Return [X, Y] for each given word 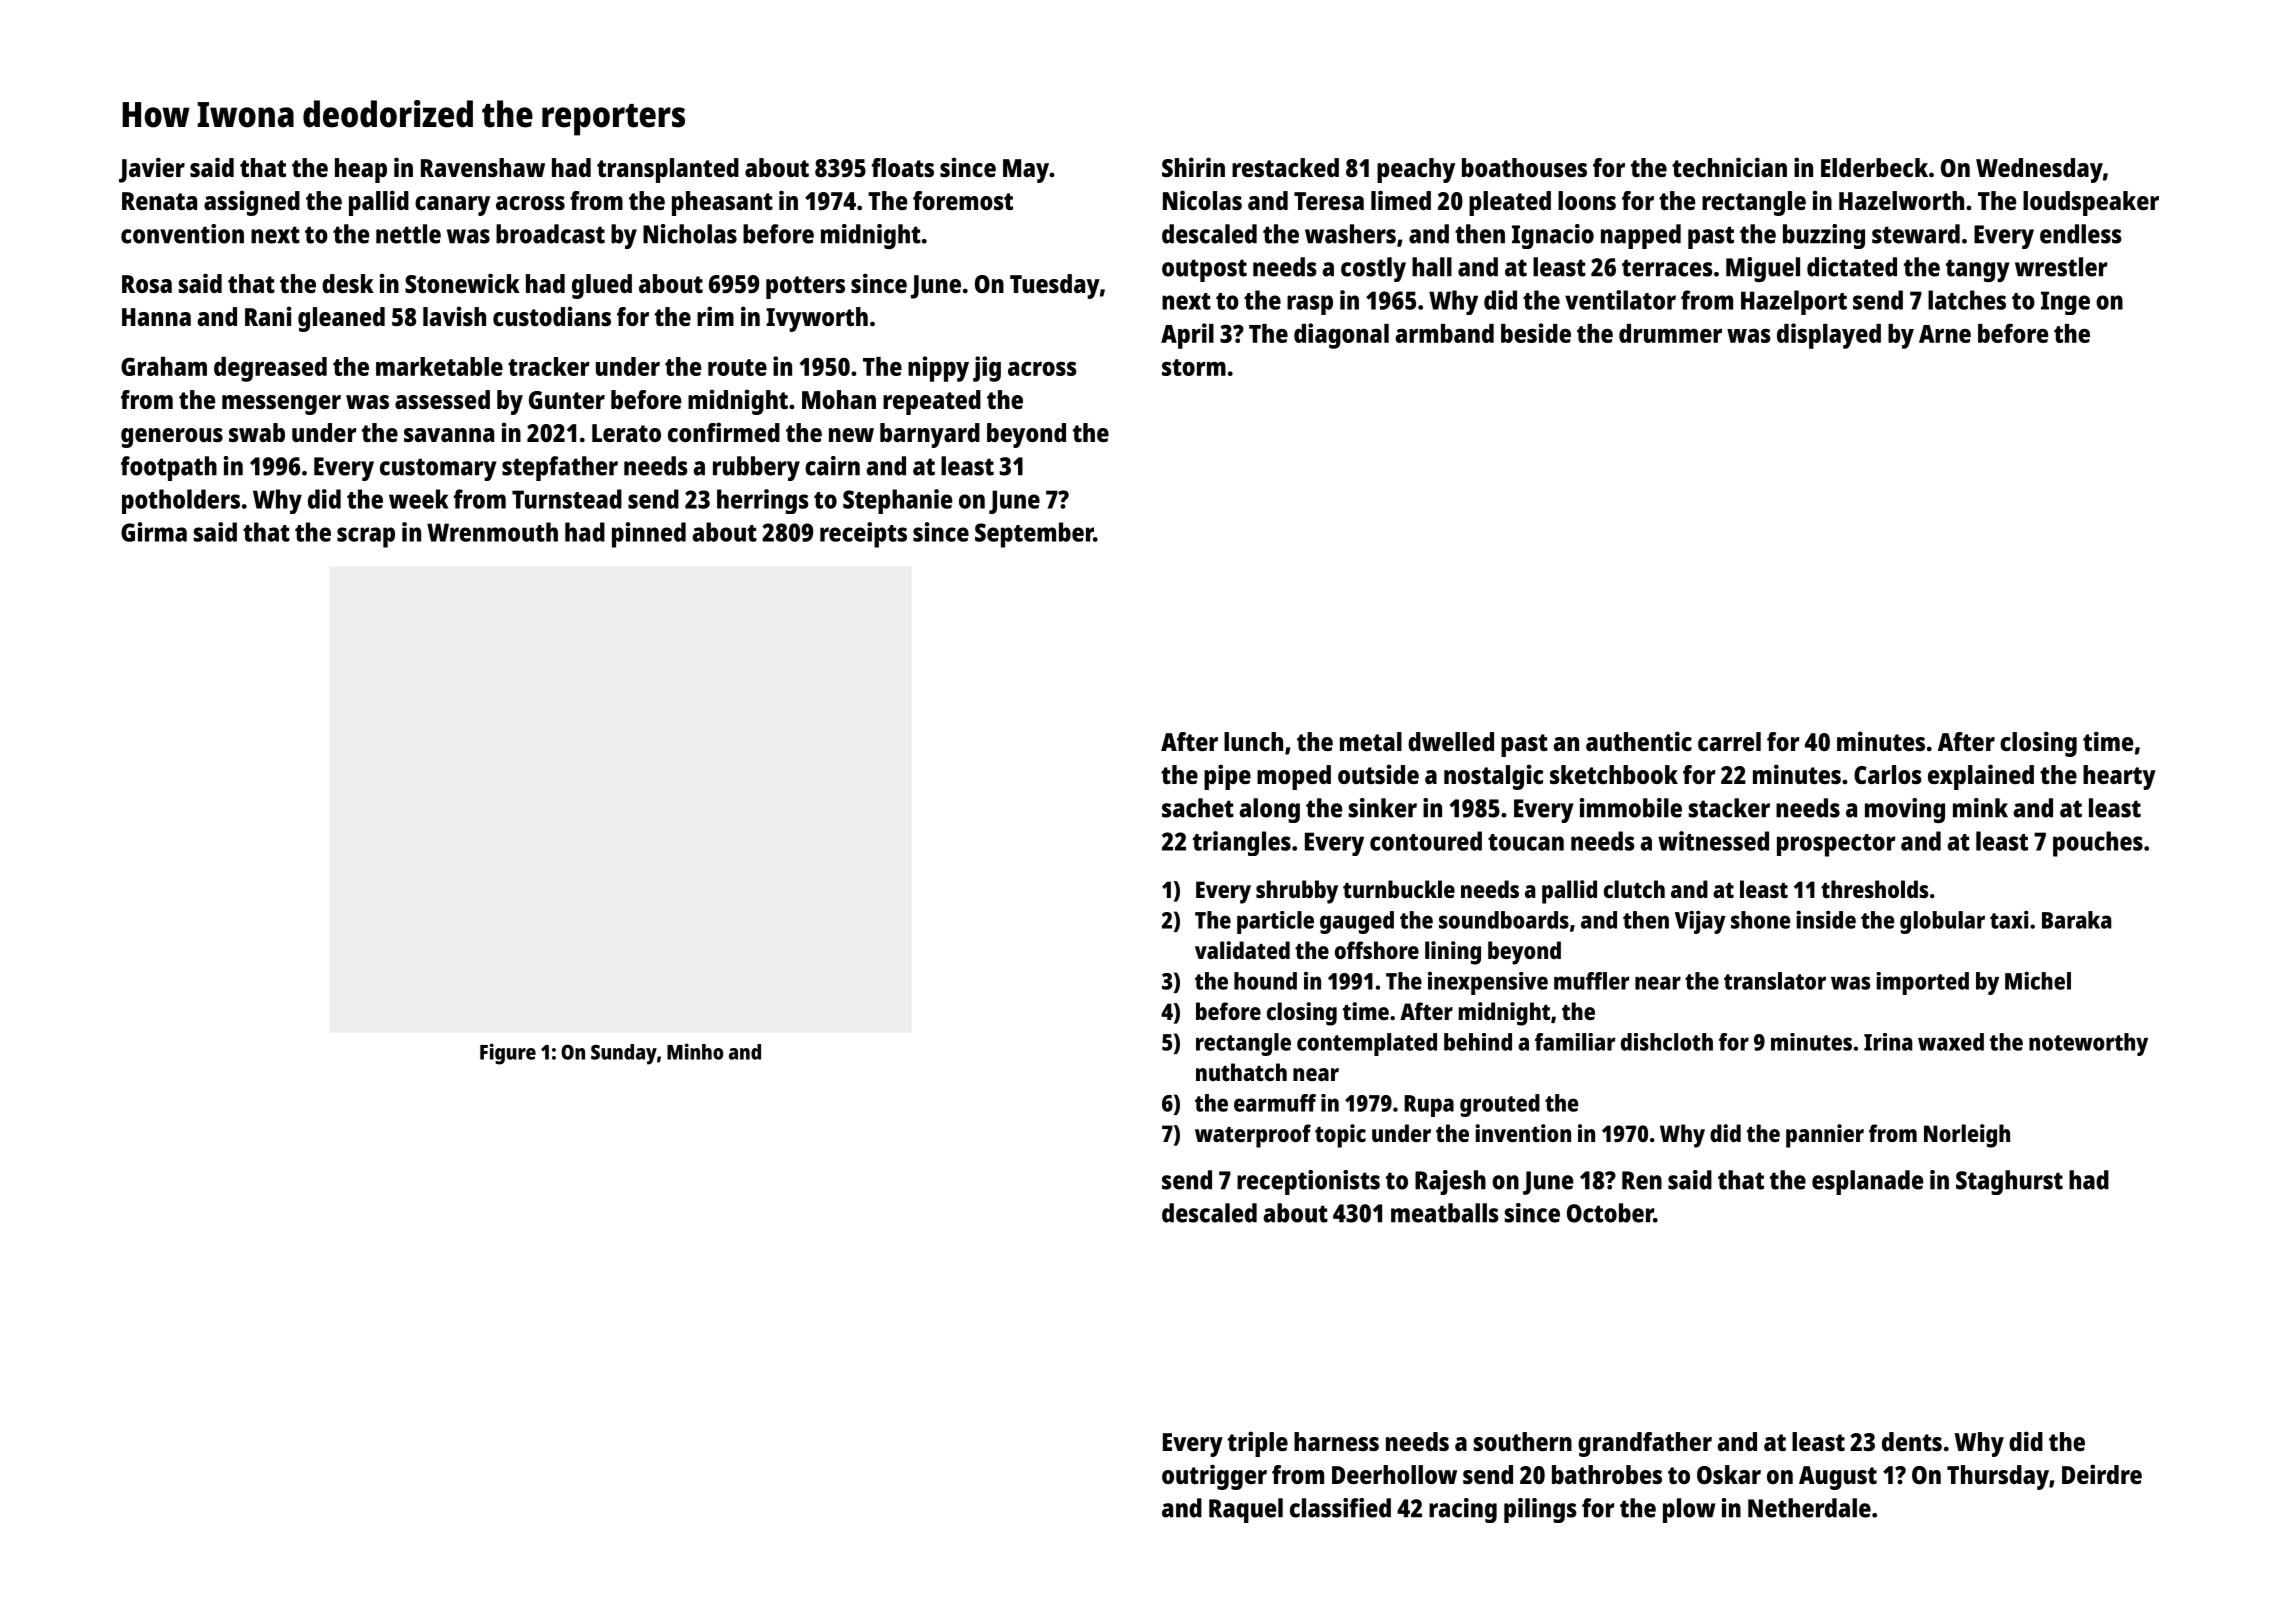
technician [1729, 167]
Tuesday [1055, 286]
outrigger [1214, 1477]
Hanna [156, 317]
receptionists [1308, 1182]
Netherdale [1809, 1508]
